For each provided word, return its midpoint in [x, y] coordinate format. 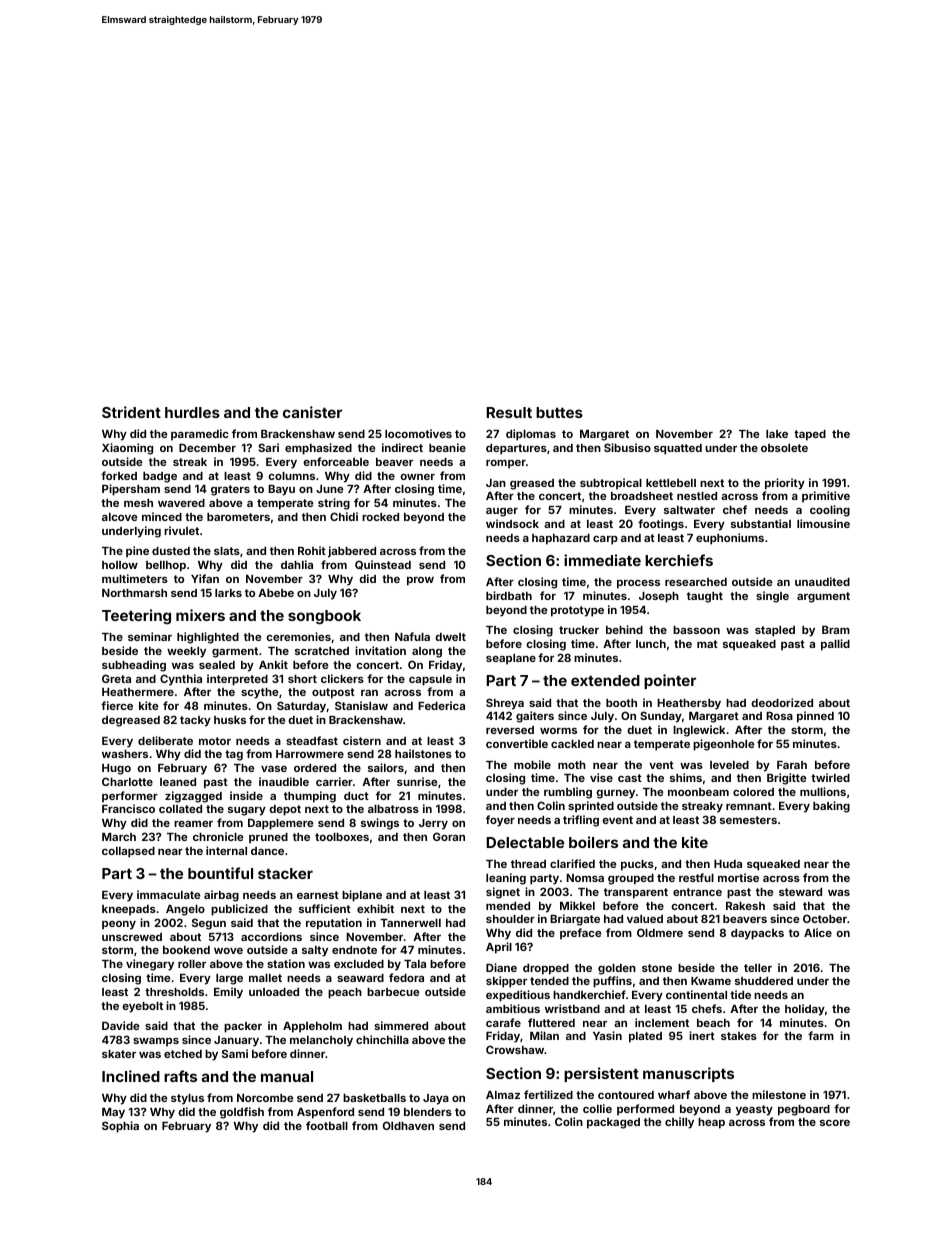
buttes [559, 412]
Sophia [120, 1127]
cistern [362, 740]
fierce [117, 705]
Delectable [525, 842]
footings [661, 525]
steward [800, 892]
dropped [546, 969]
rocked [380, 517]
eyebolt [142, 1007]
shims [686, 777]
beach [713, 1023]
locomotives [418, 433]
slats [227, 551]
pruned [268, 838]
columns [291, 476]
